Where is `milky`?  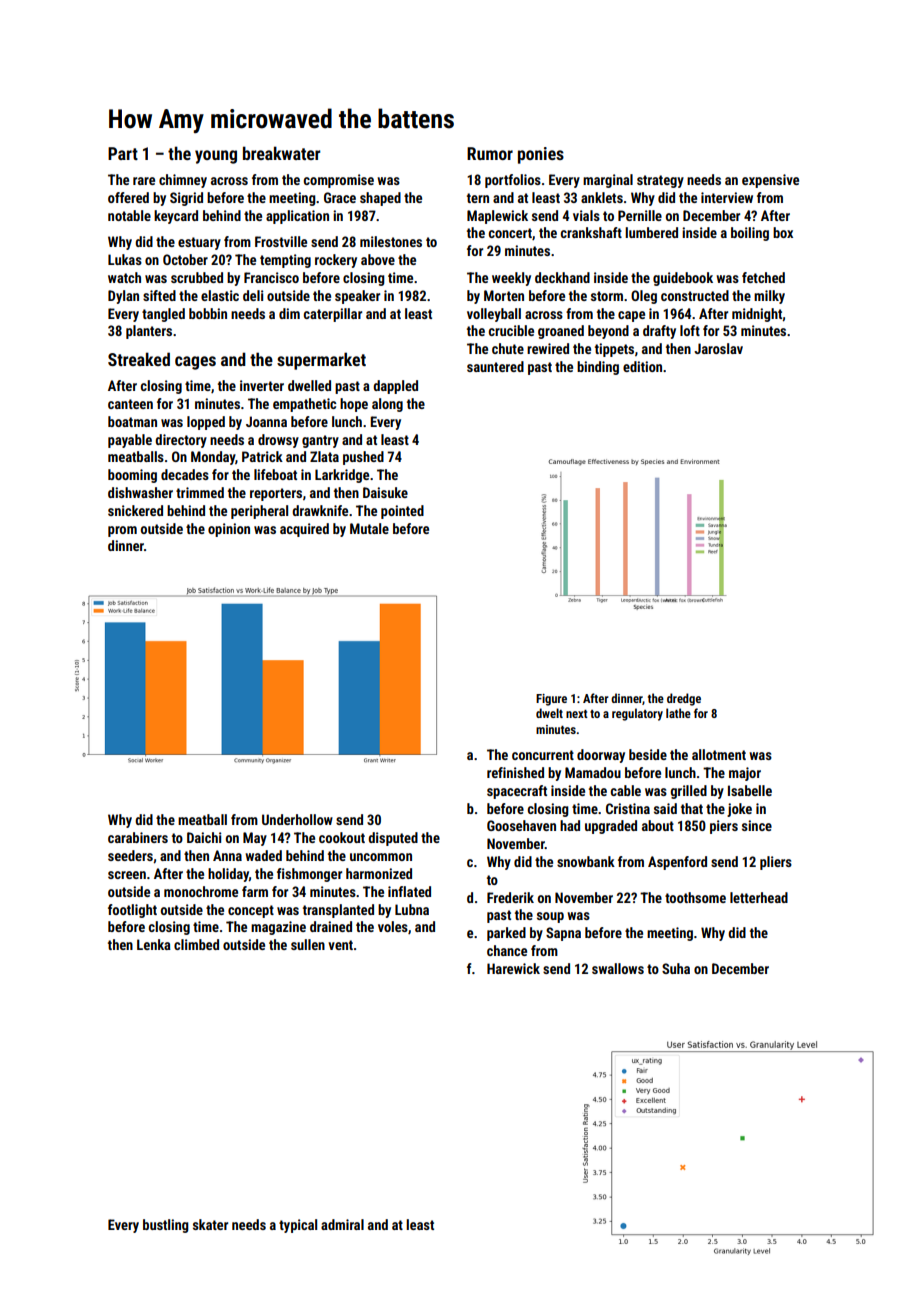 milky is located at coordinates (769, 297).
